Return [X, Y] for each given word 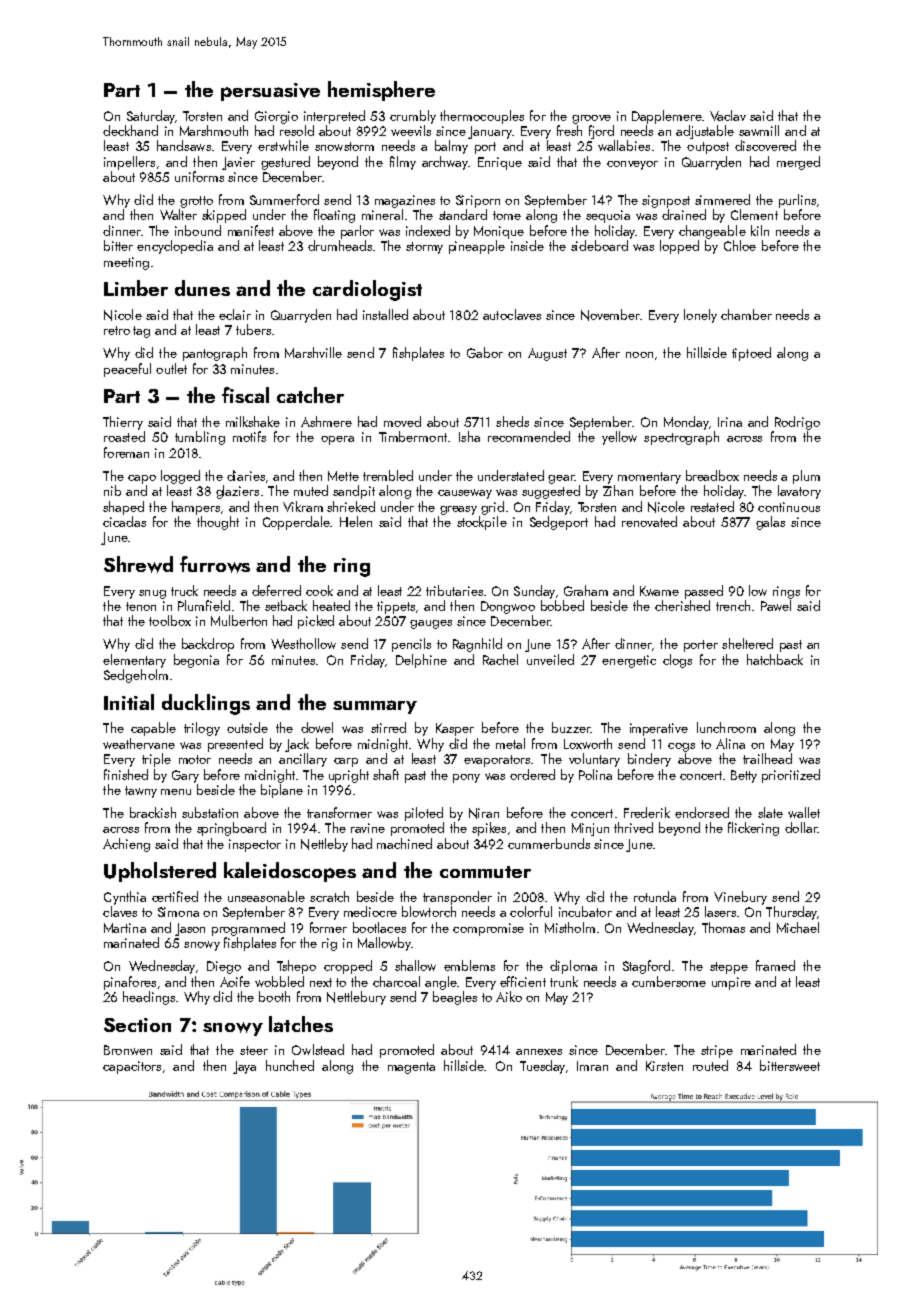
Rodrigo [797, 423]
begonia [196, 661]
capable [153, 729]
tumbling [200, 438]
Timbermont [413, 436]
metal [510, 743]
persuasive [270, 92]
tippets [396, 607]
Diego [224, 967]
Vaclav [728, 115]
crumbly [413, 117]
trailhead [767, 758]
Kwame [659, 591]
